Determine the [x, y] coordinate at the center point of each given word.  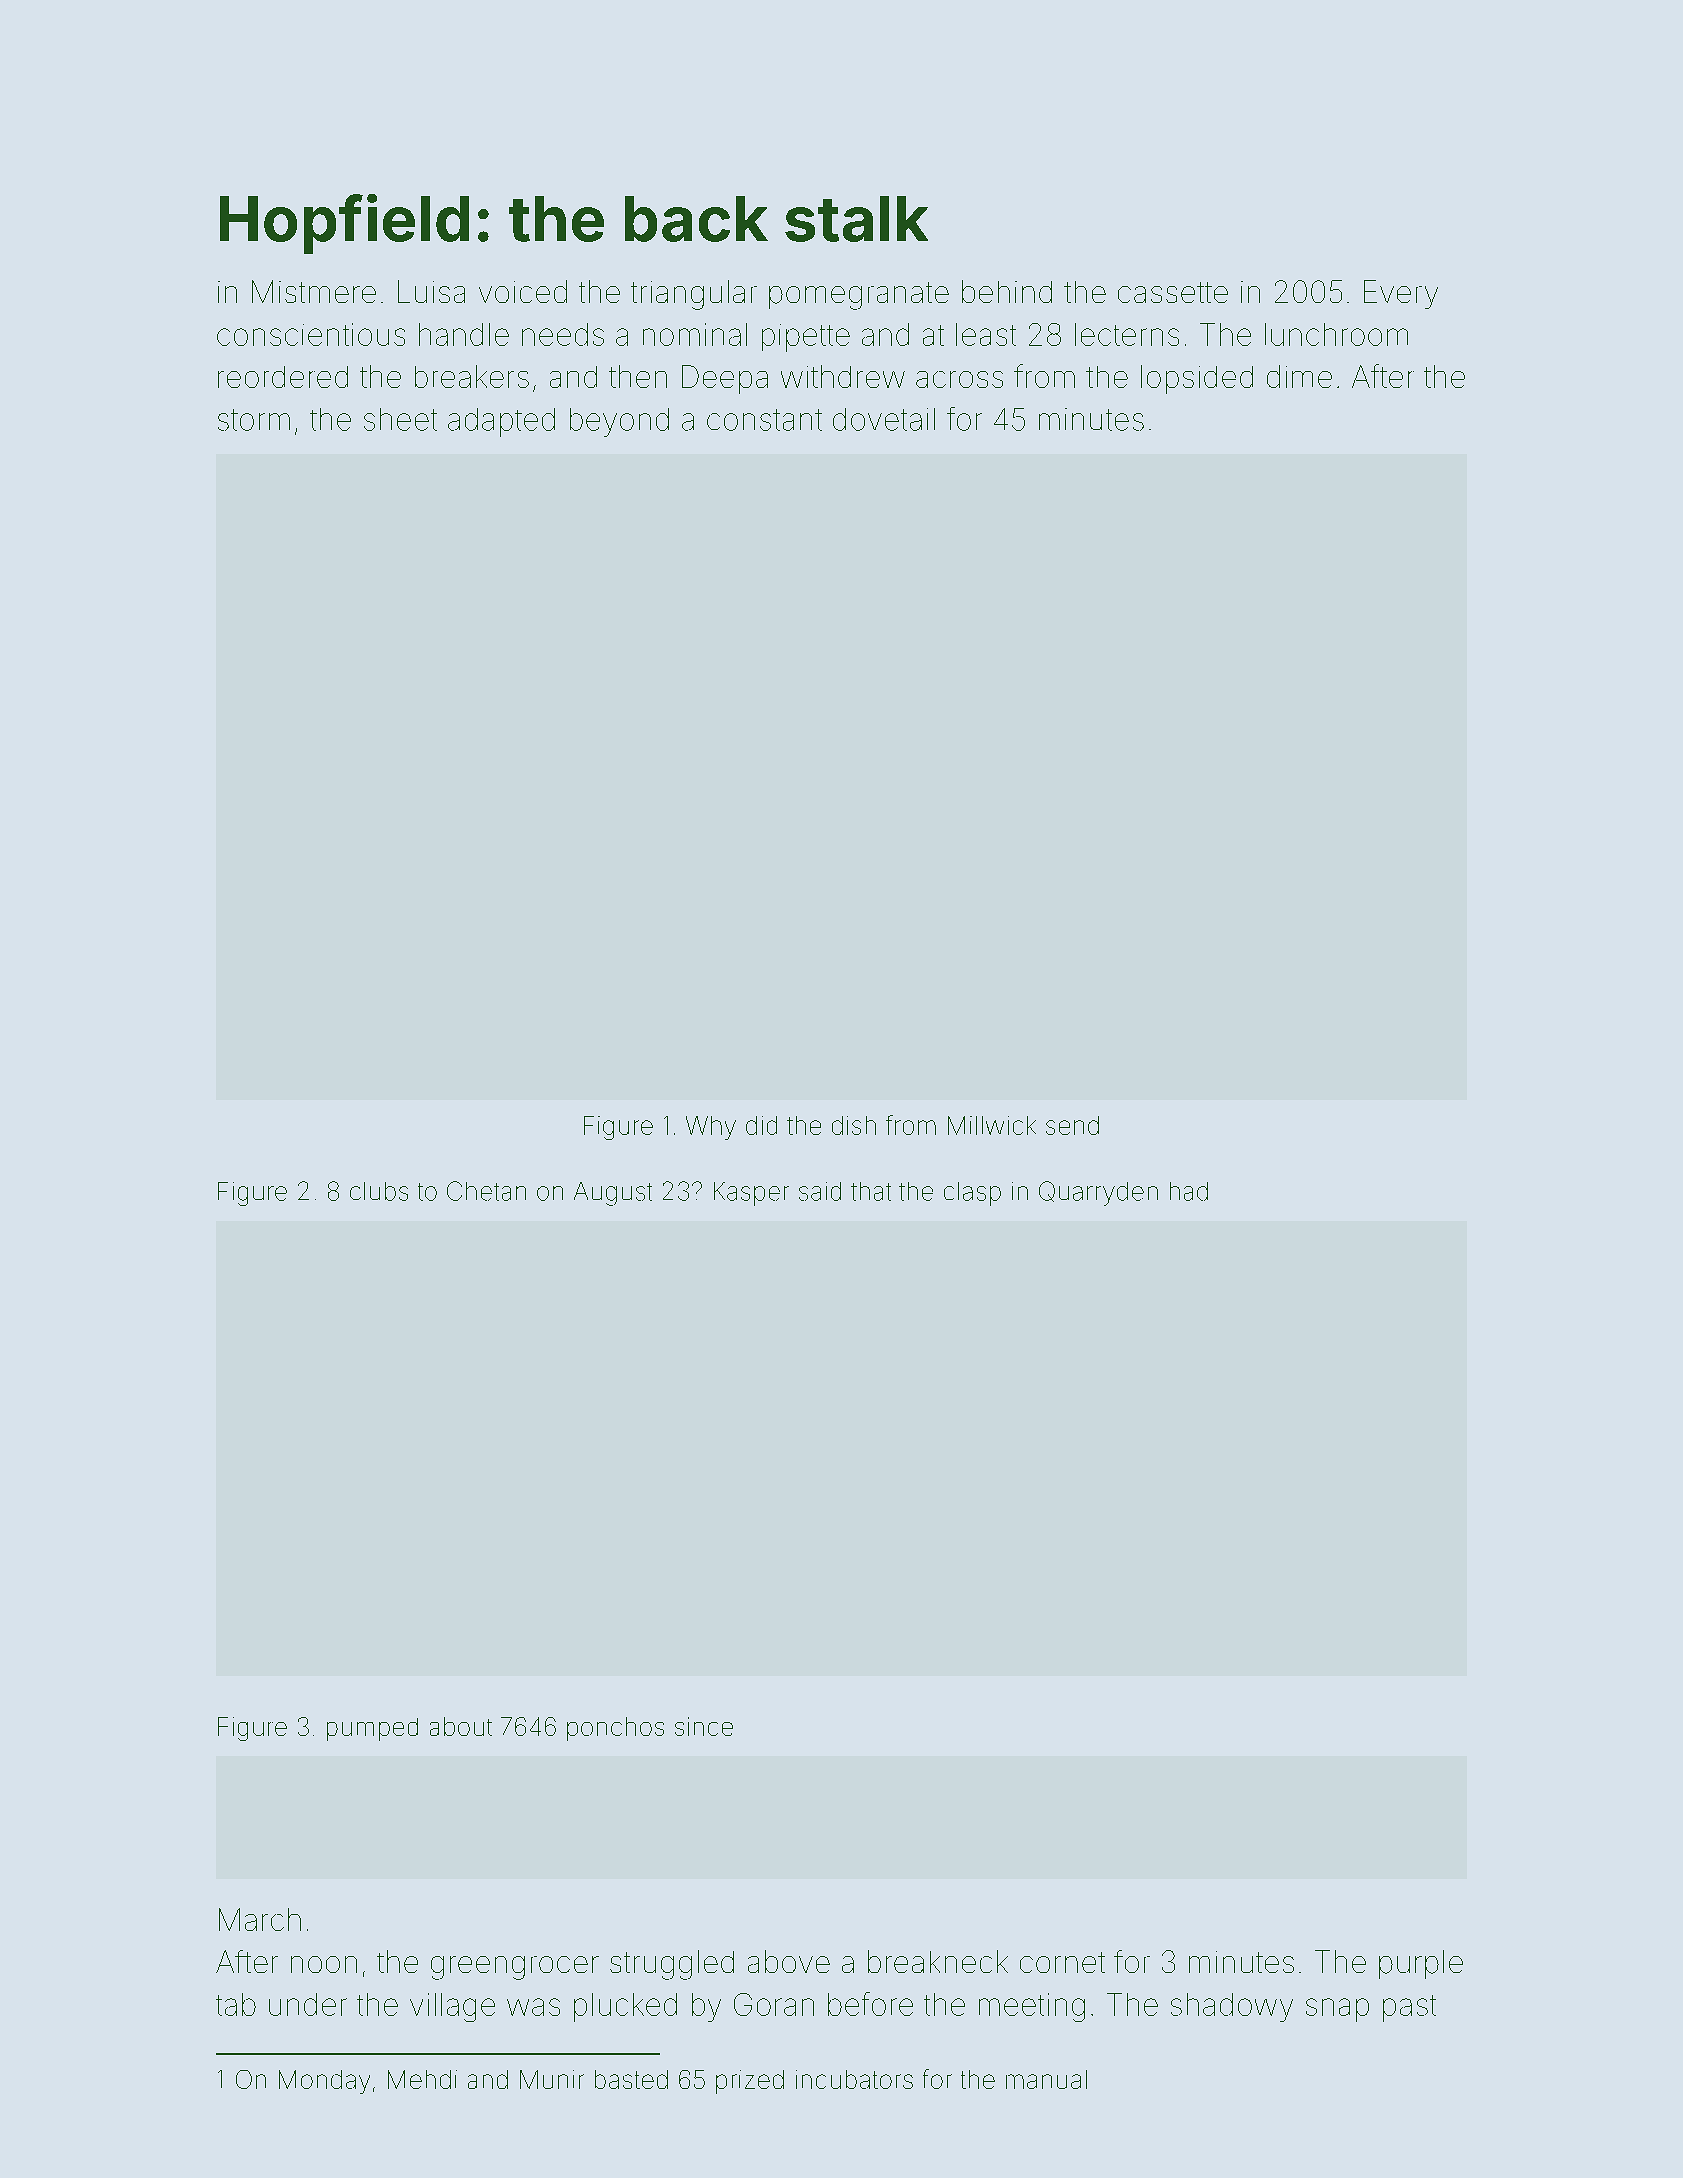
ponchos [615, 1729]
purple [1421, 1964]
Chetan [486, 1191]
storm [254, 420]
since [704, 1726]
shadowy [1232, 2007]
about [461, 1726]
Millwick [992, 1125]
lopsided [1197, 379]
